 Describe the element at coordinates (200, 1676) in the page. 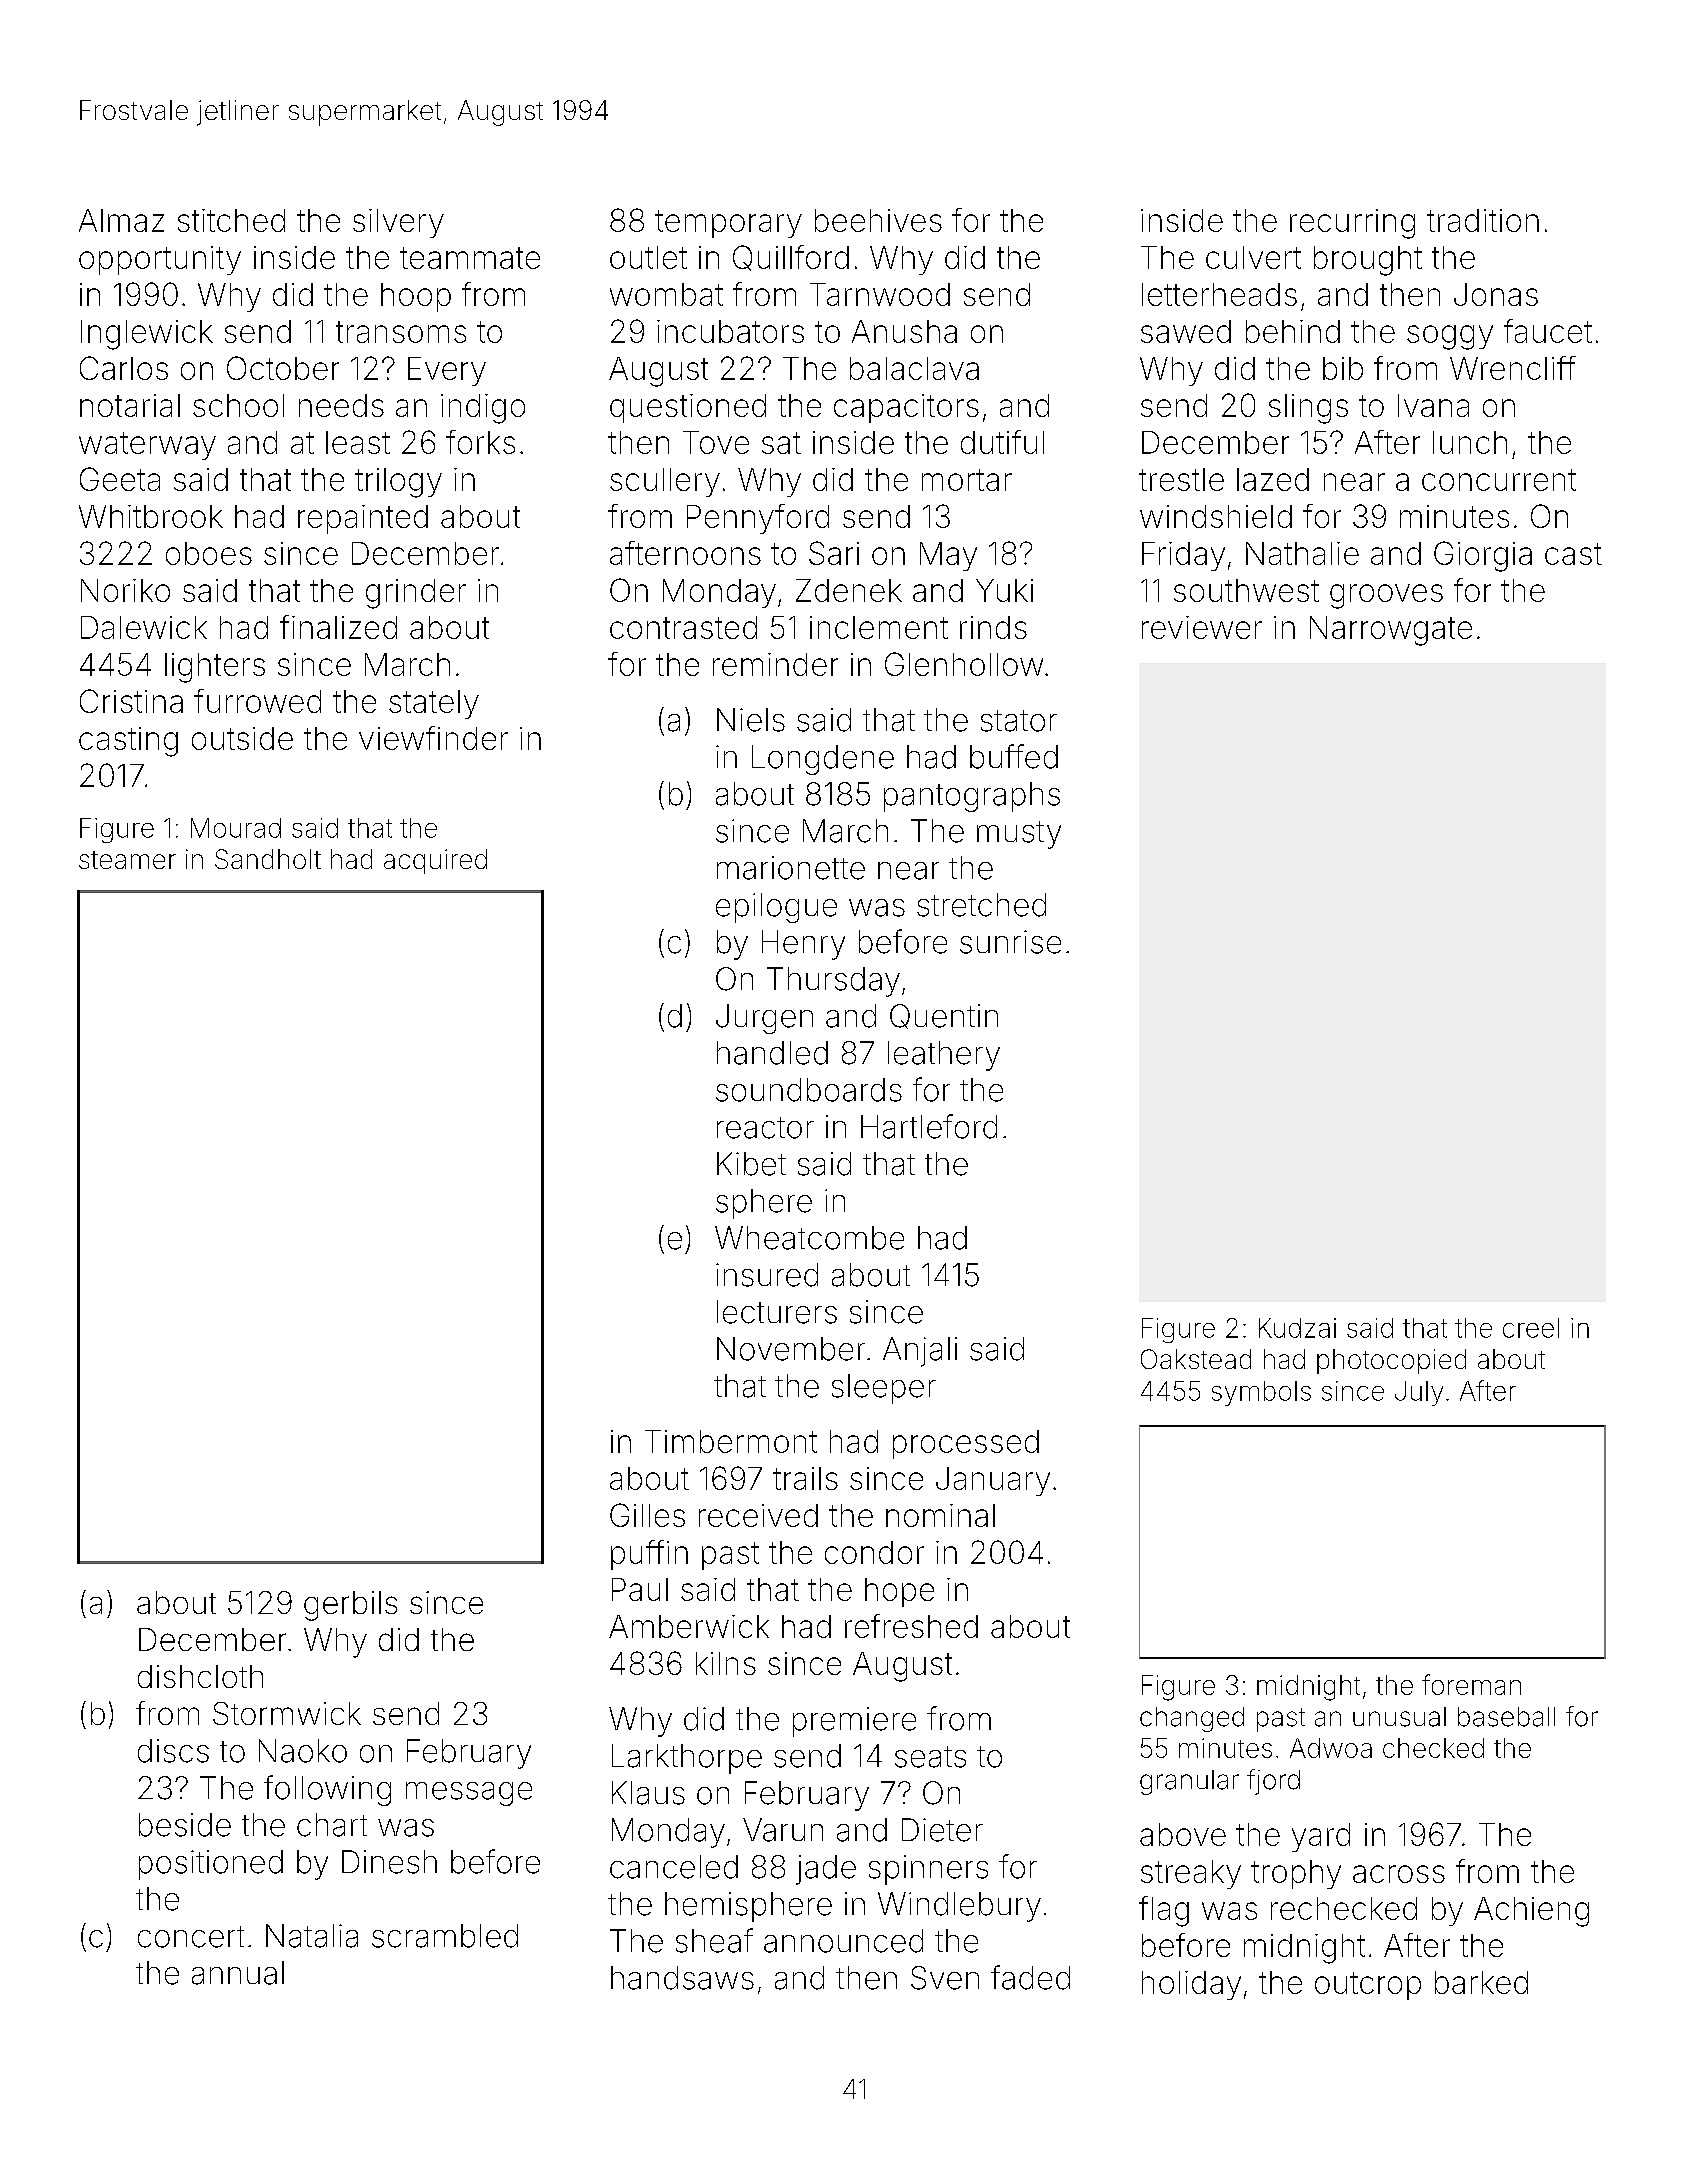

I see `dishcloth` at that location.
